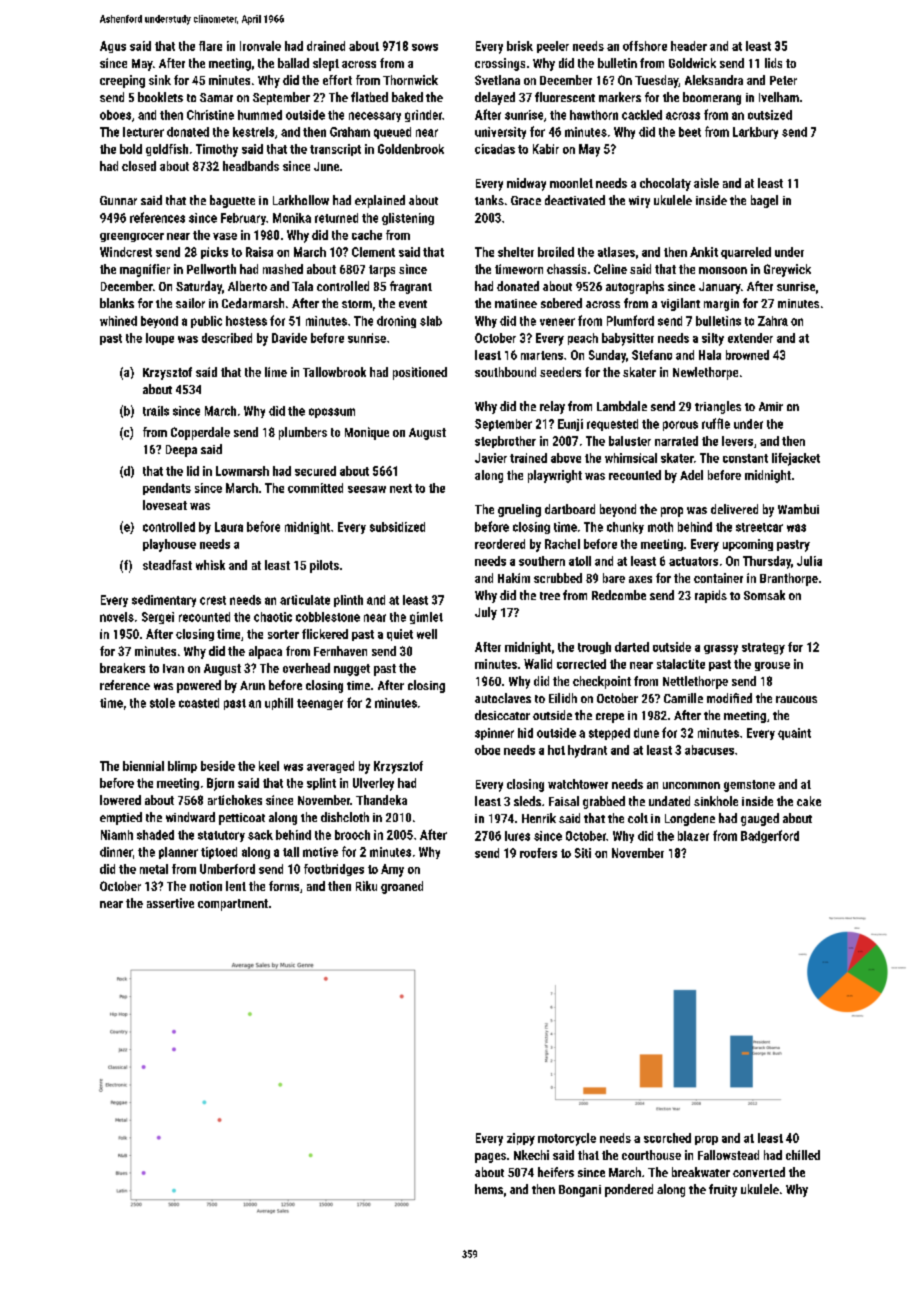  Describe the element at coordinates (503, 698) in the document. I see `autoclaves` at that location.
